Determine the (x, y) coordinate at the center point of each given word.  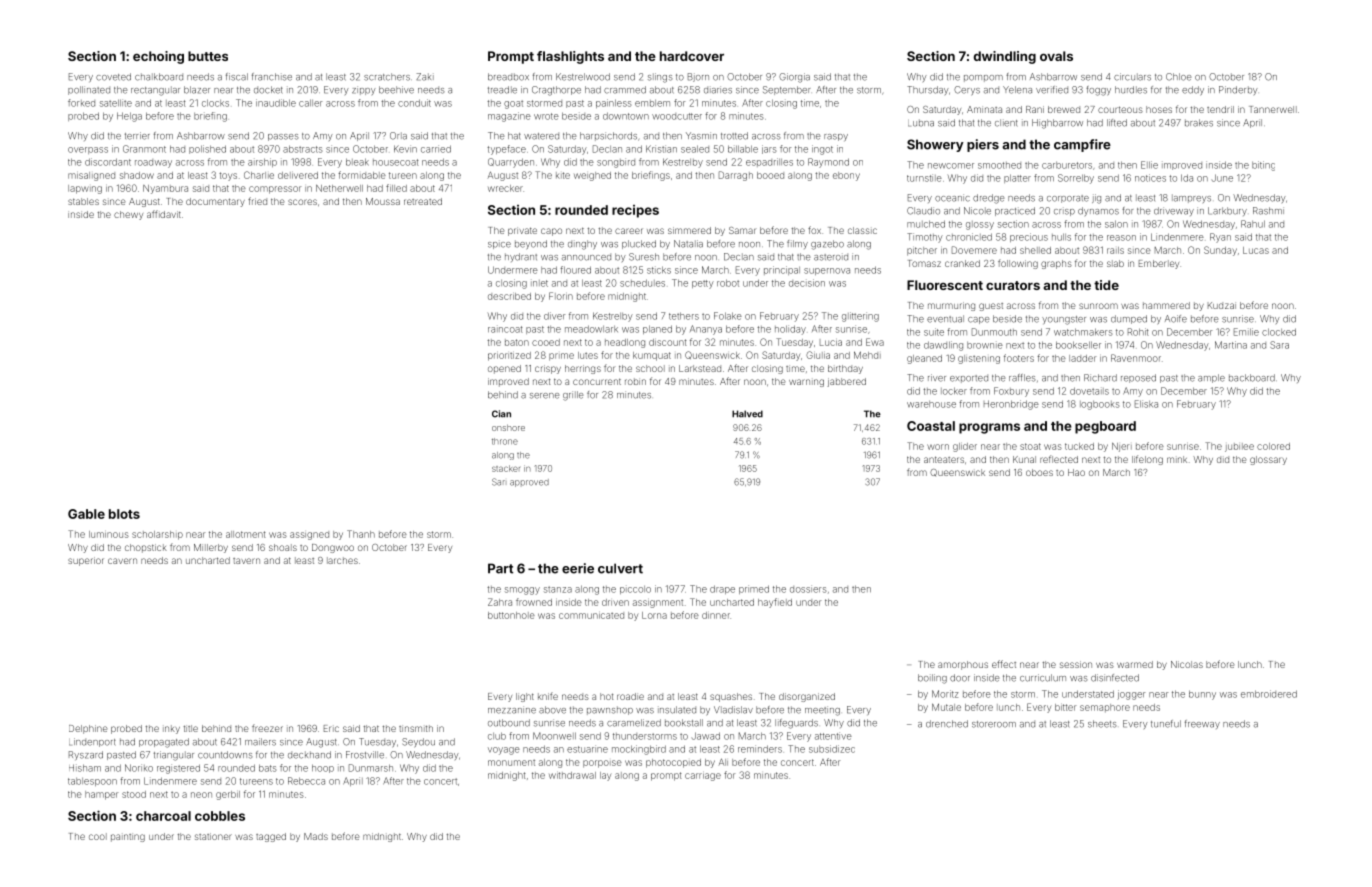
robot (728, 283)
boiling (932, 679)
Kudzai (1222, 305)
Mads (316, 836)
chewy (128, 215)
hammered (1166, 305)
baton (517, 342)
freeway (1202, 724)
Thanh (361, 534)
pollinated (89, 90)
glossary (1268, 460)
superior (86, 561)
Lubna (921, 123)
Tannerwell (1273, 109)
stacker (506, 468)
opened (504, 369)
